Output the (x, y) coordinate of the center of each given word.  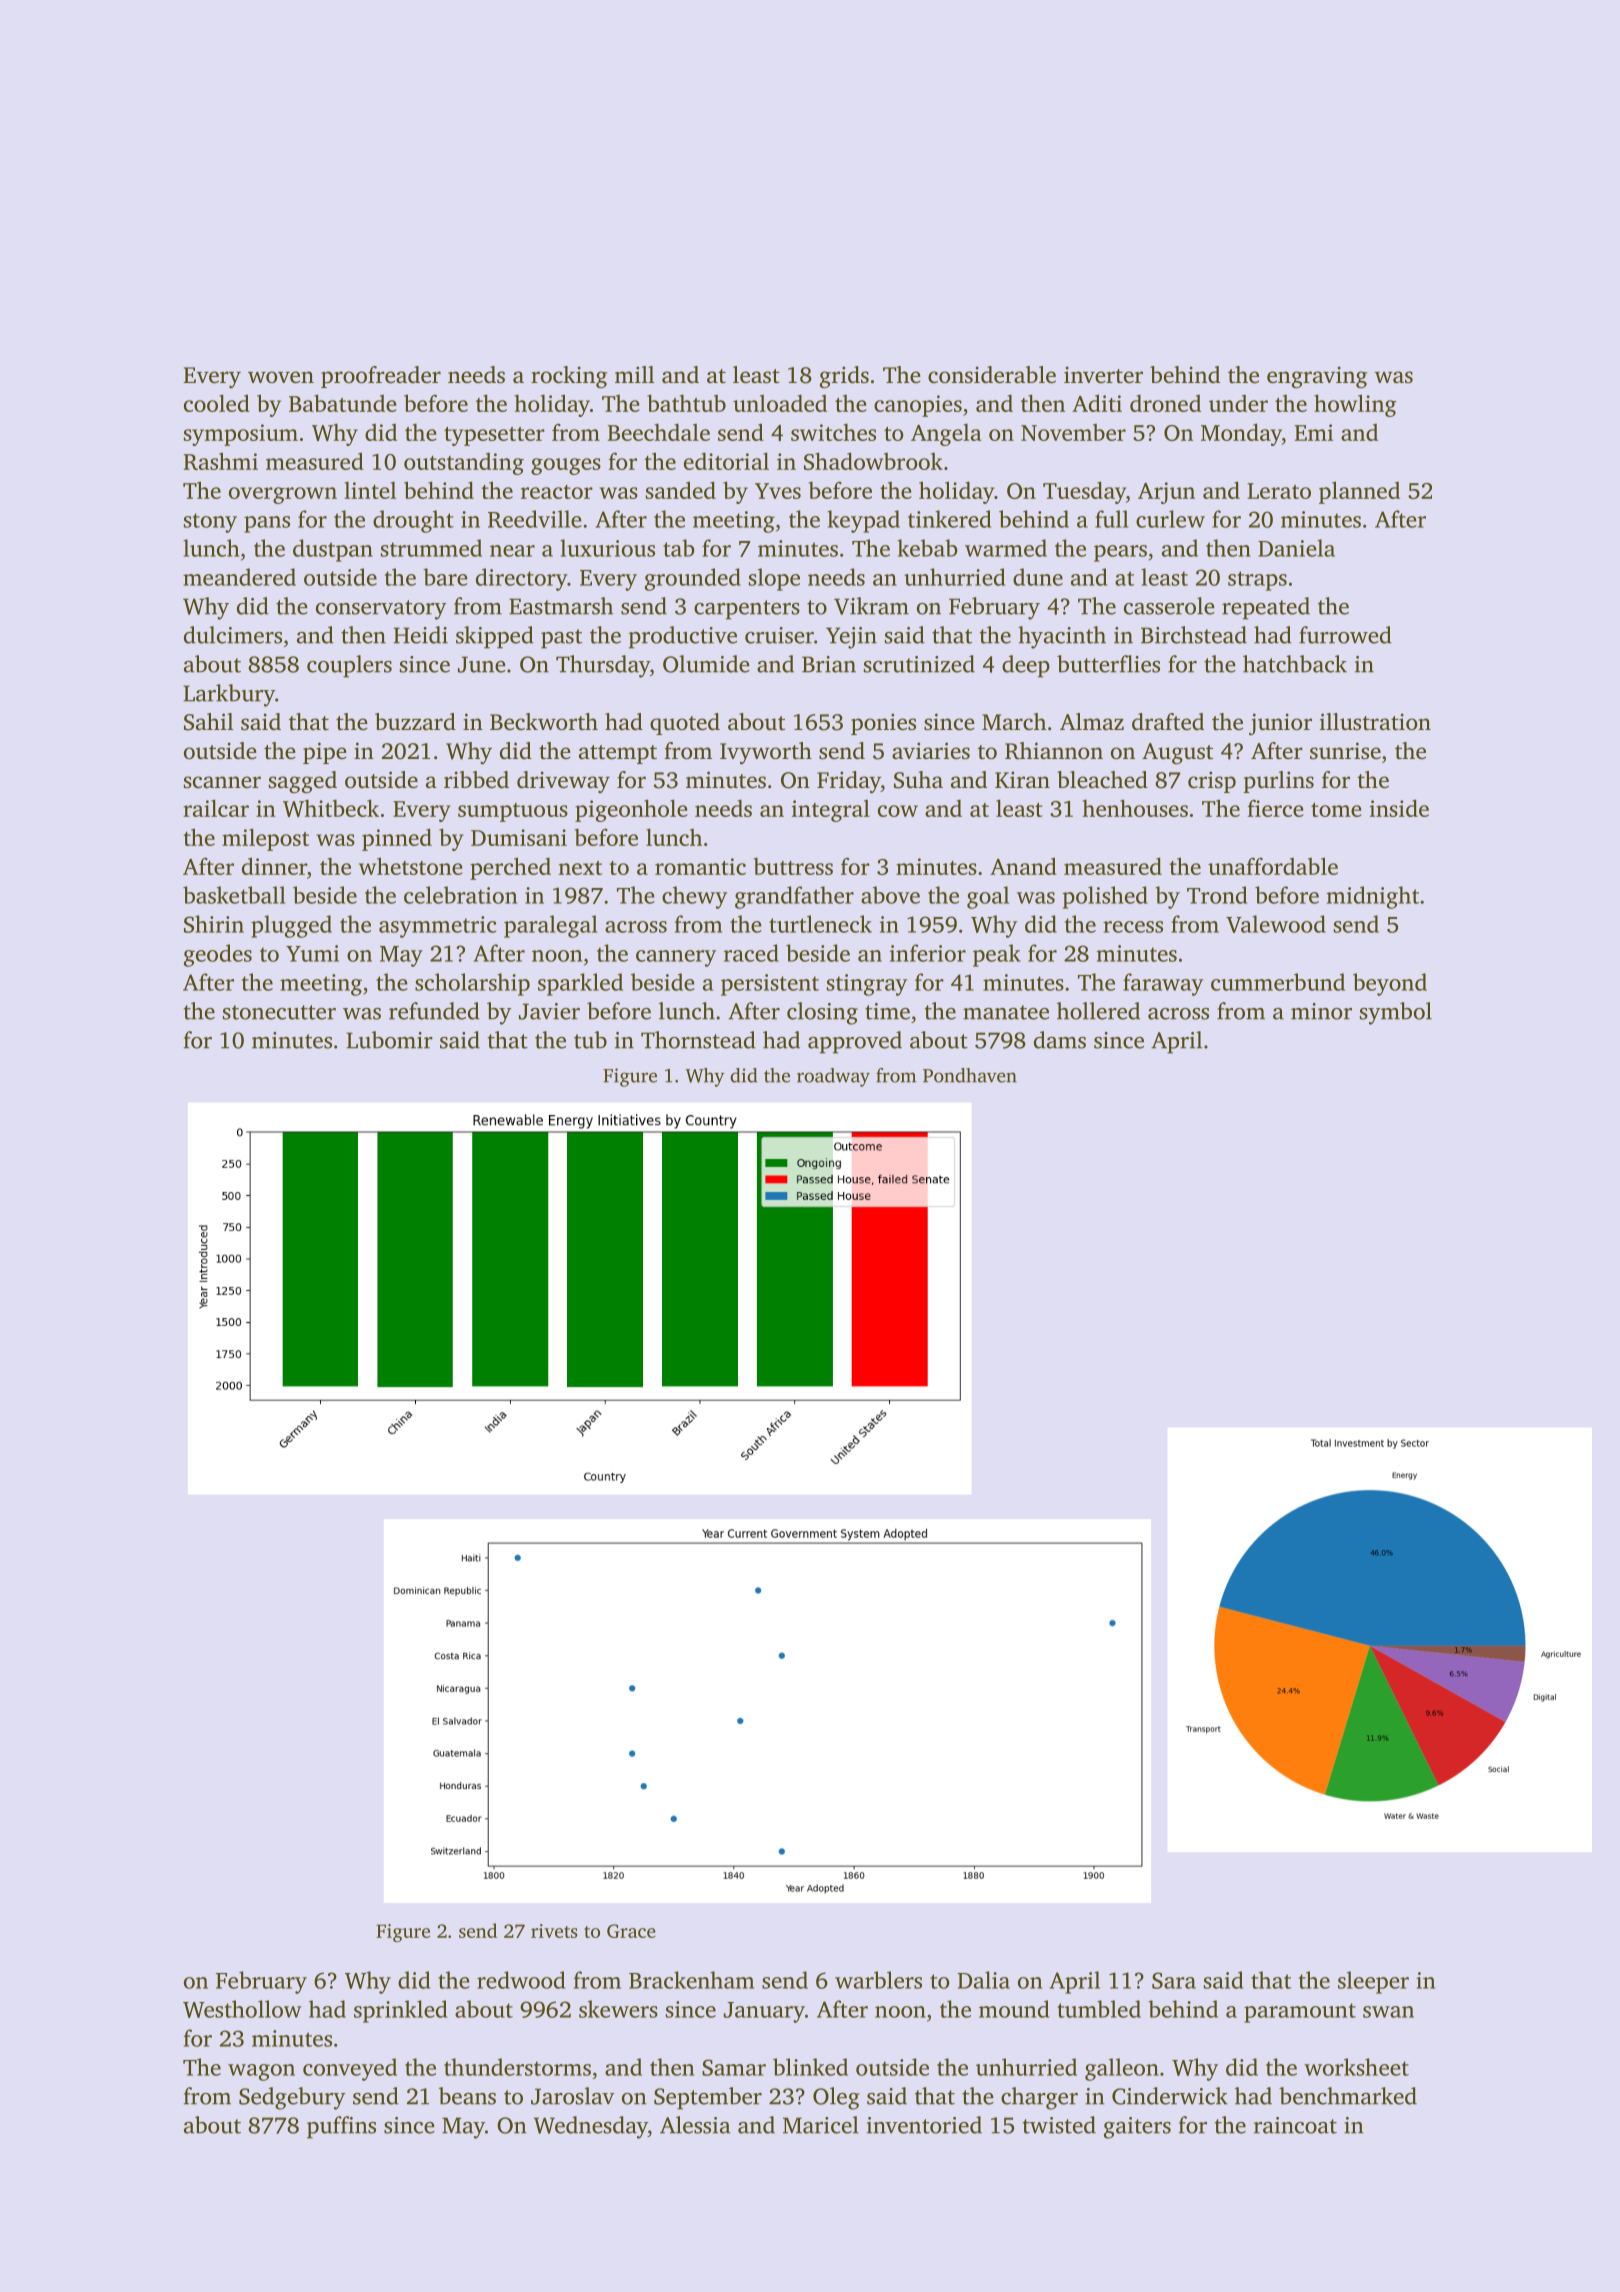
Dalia (984, 1980)
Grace (631, 1931)
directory (521, 579)
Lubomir (389, 1040)
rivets (554, 1931)
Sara (1174, 1980)
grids (844, 377)
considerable (992, 375)
